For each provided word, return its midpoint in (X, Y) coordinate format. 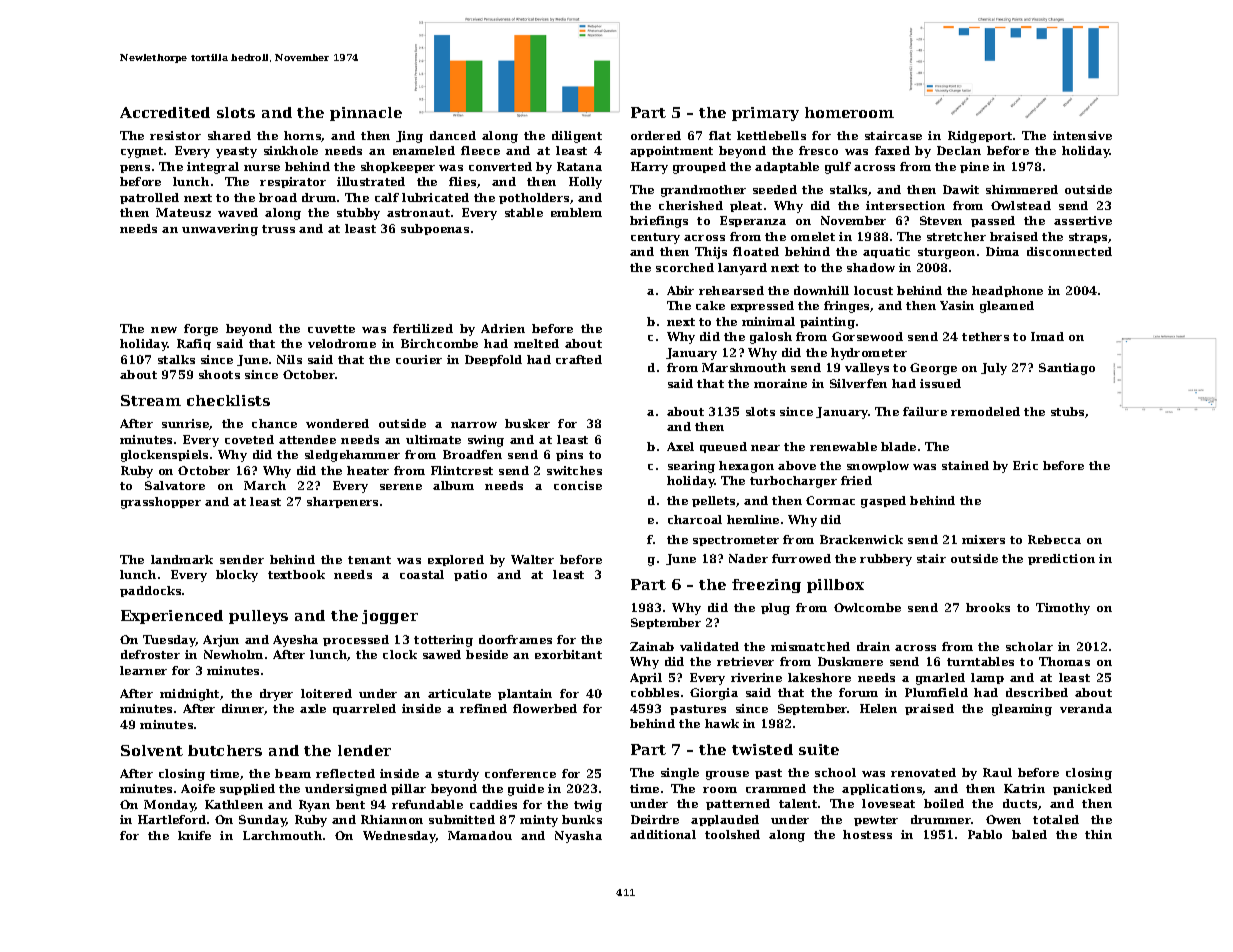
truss (278, 229)
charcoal (695, 519)
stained (965, 465)
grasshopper (161, 503)
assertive (1083, 220)
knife (194, 835)
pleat (746, 206)
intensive (1082, 135)
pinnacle (366, 114)
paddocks (150, 591)
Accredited (165, 112)
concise (578, 485)
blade (898, 446)
